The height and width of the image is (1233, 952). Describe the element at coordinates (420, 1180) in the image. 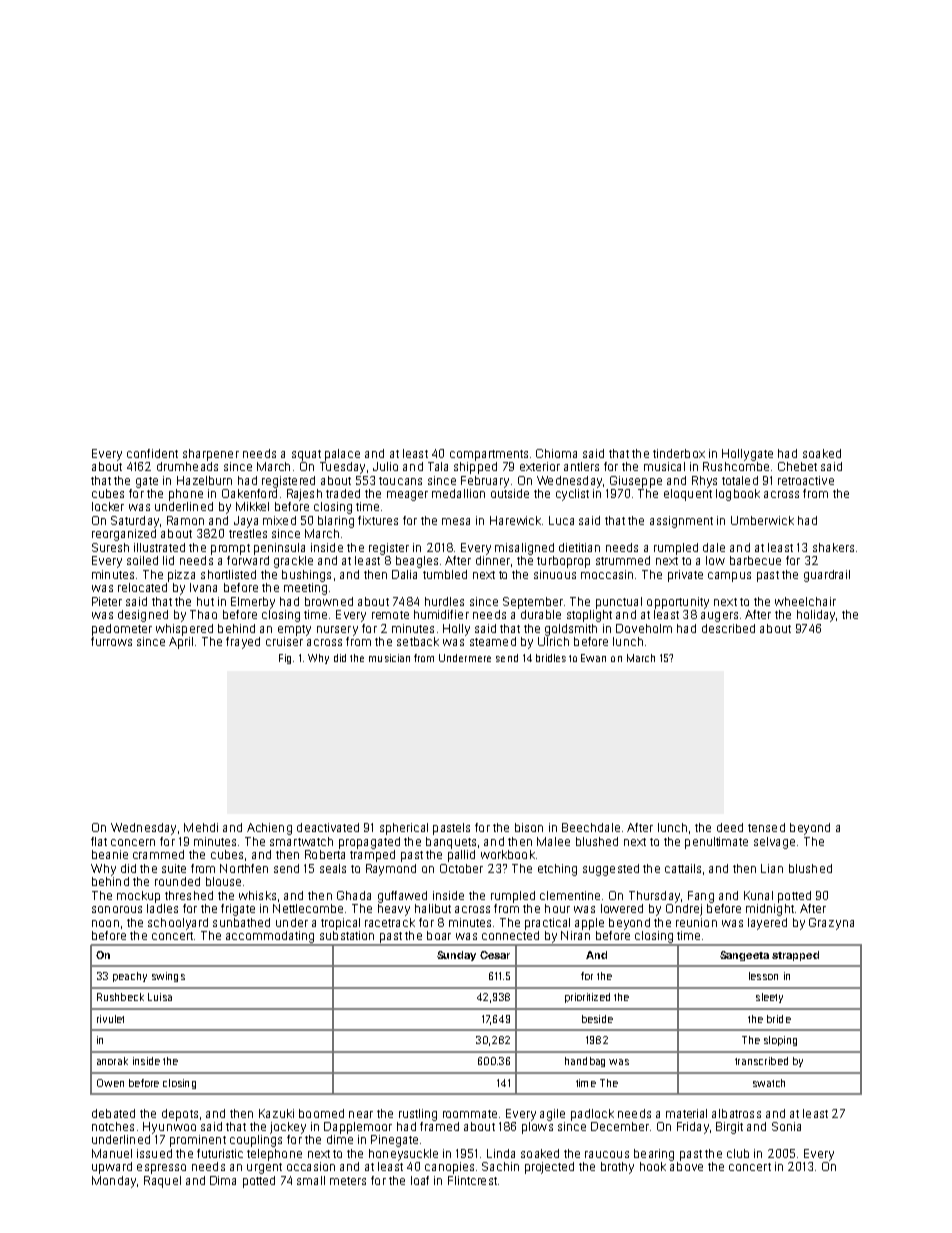

I see `loaf` at that location.
